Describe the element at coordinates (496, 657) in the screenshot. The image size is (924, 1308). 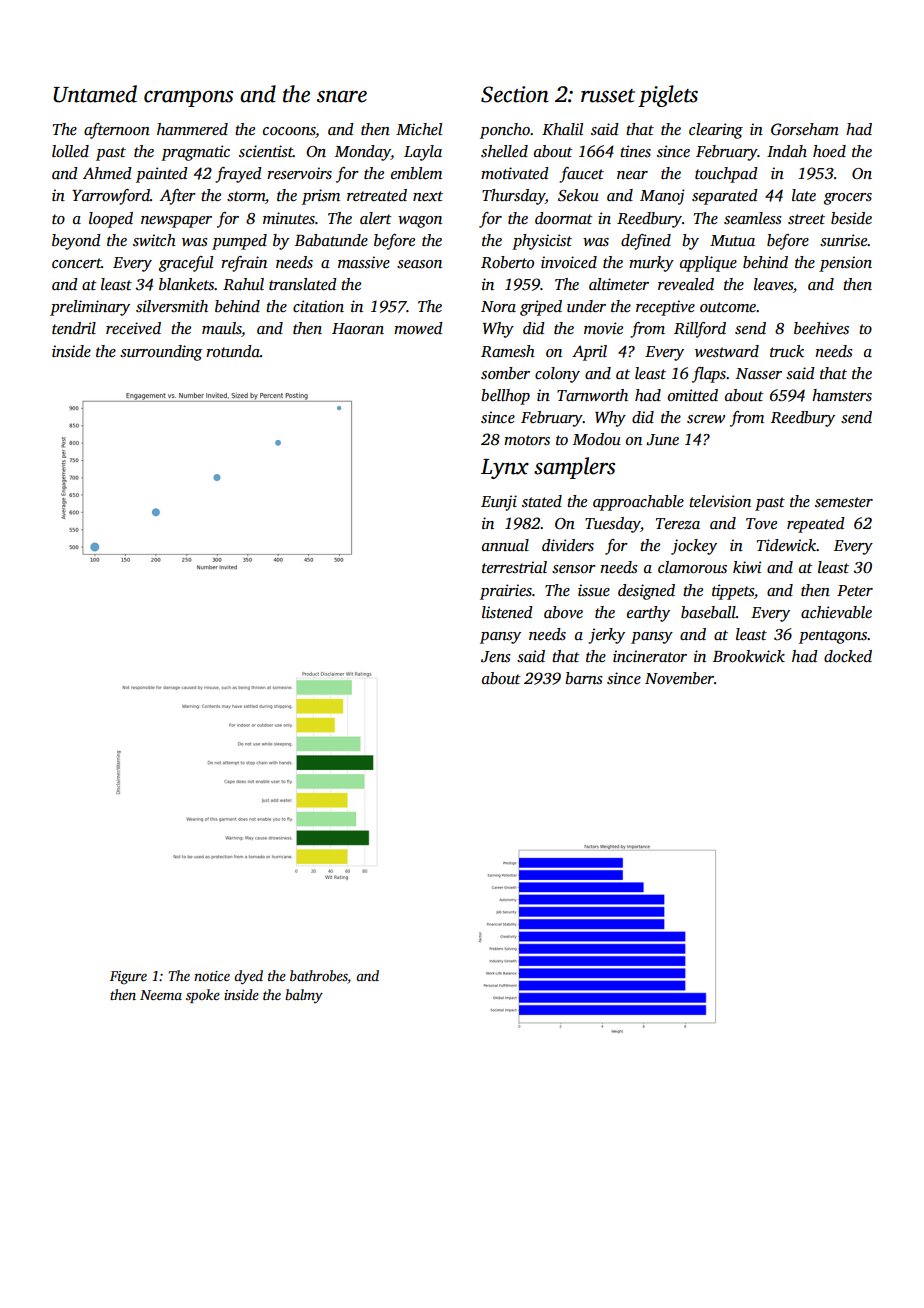
I see `Jens` at that location.
